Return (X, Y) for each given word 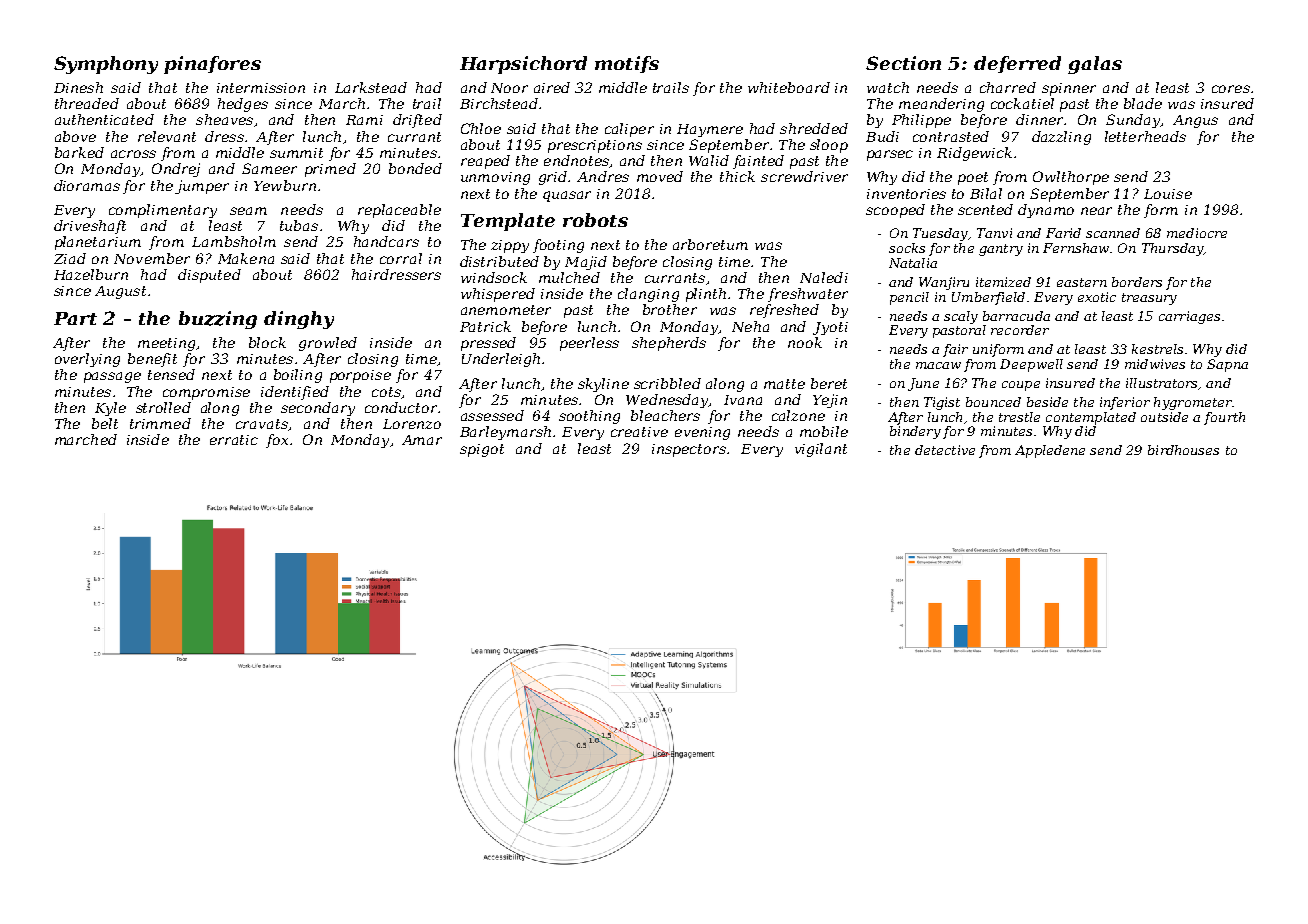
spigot (482, 450)
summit (296, 153)
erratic (234, 440)
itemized (1003, 282)
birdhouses (1183, 450)
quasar (567, 196)
